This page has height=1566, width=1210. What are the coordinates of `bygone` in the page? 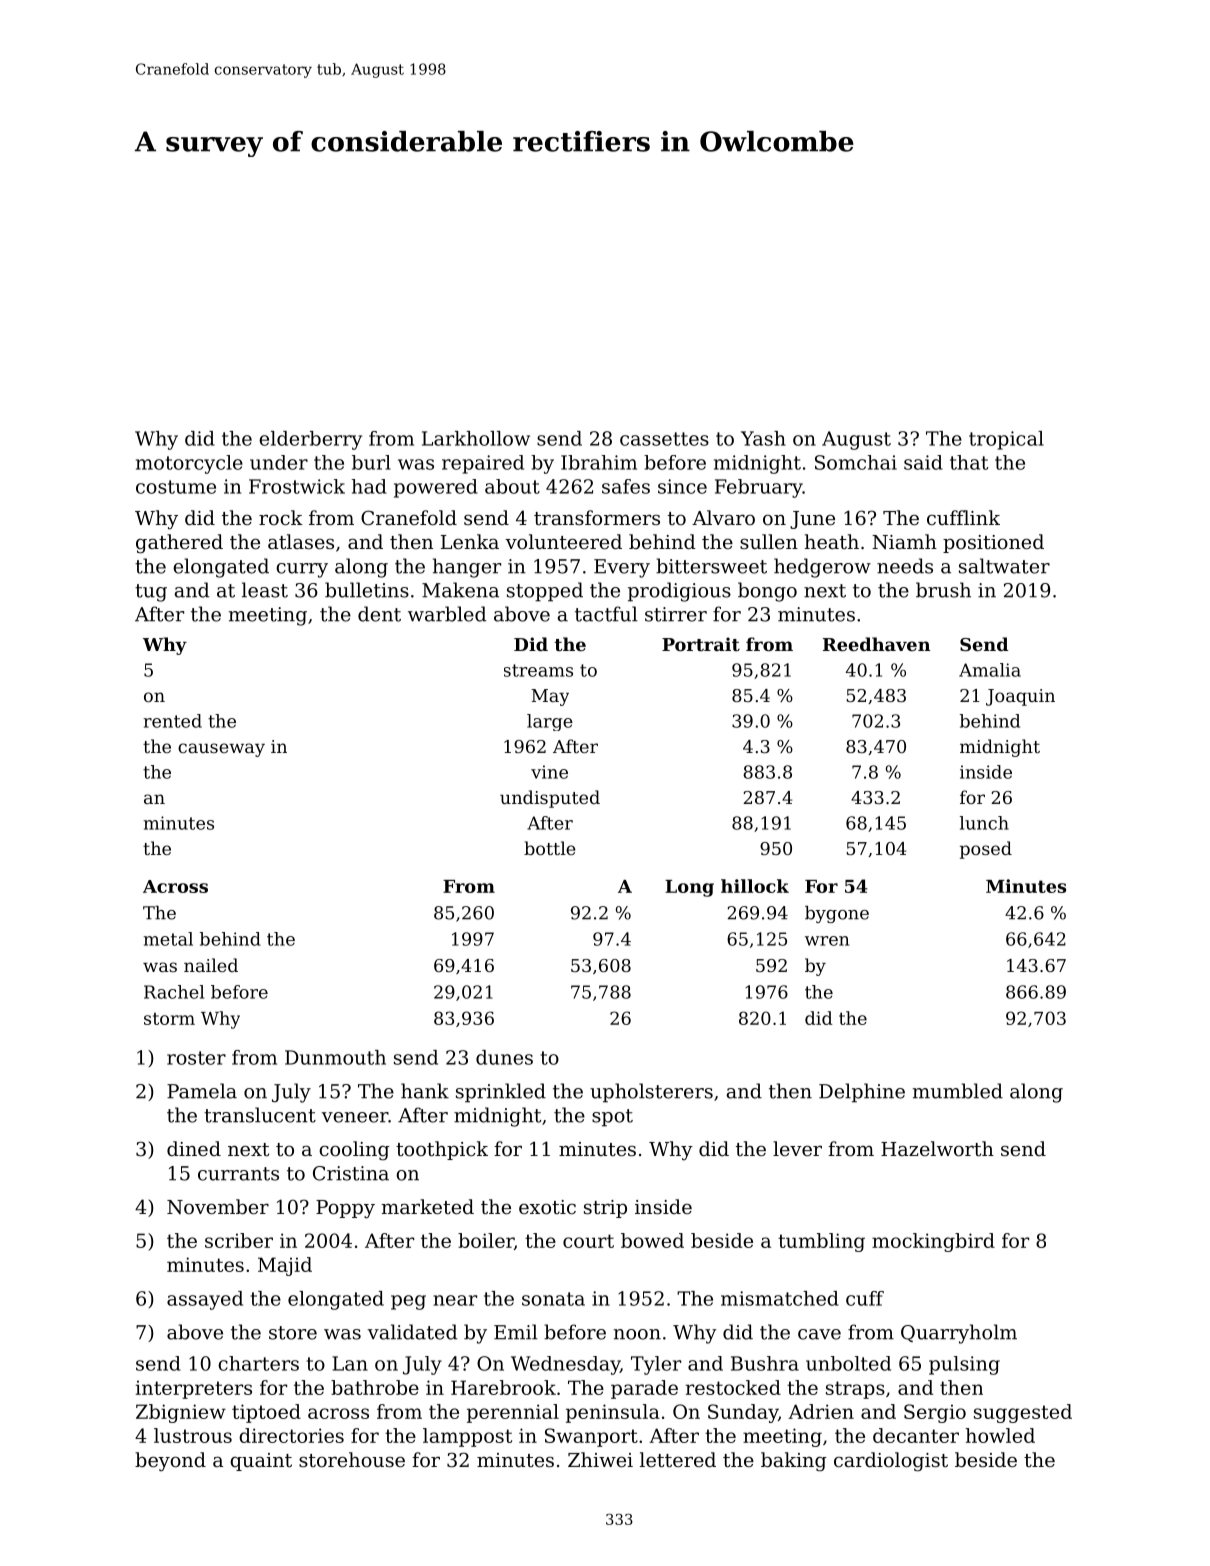 It's located at (837, 914).
